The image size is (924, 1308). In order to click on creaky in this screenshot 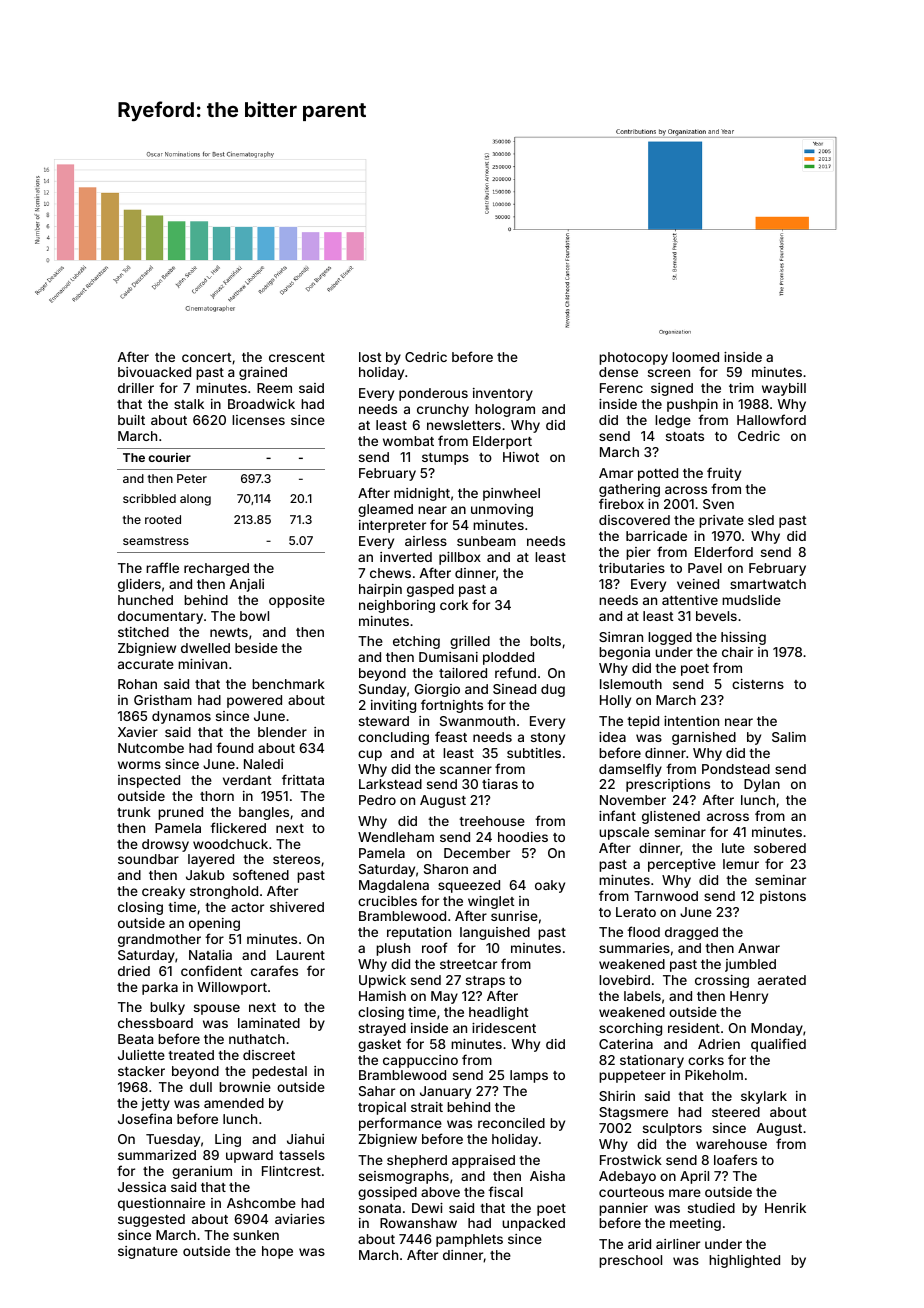, I will do `click(163, 892)`.
